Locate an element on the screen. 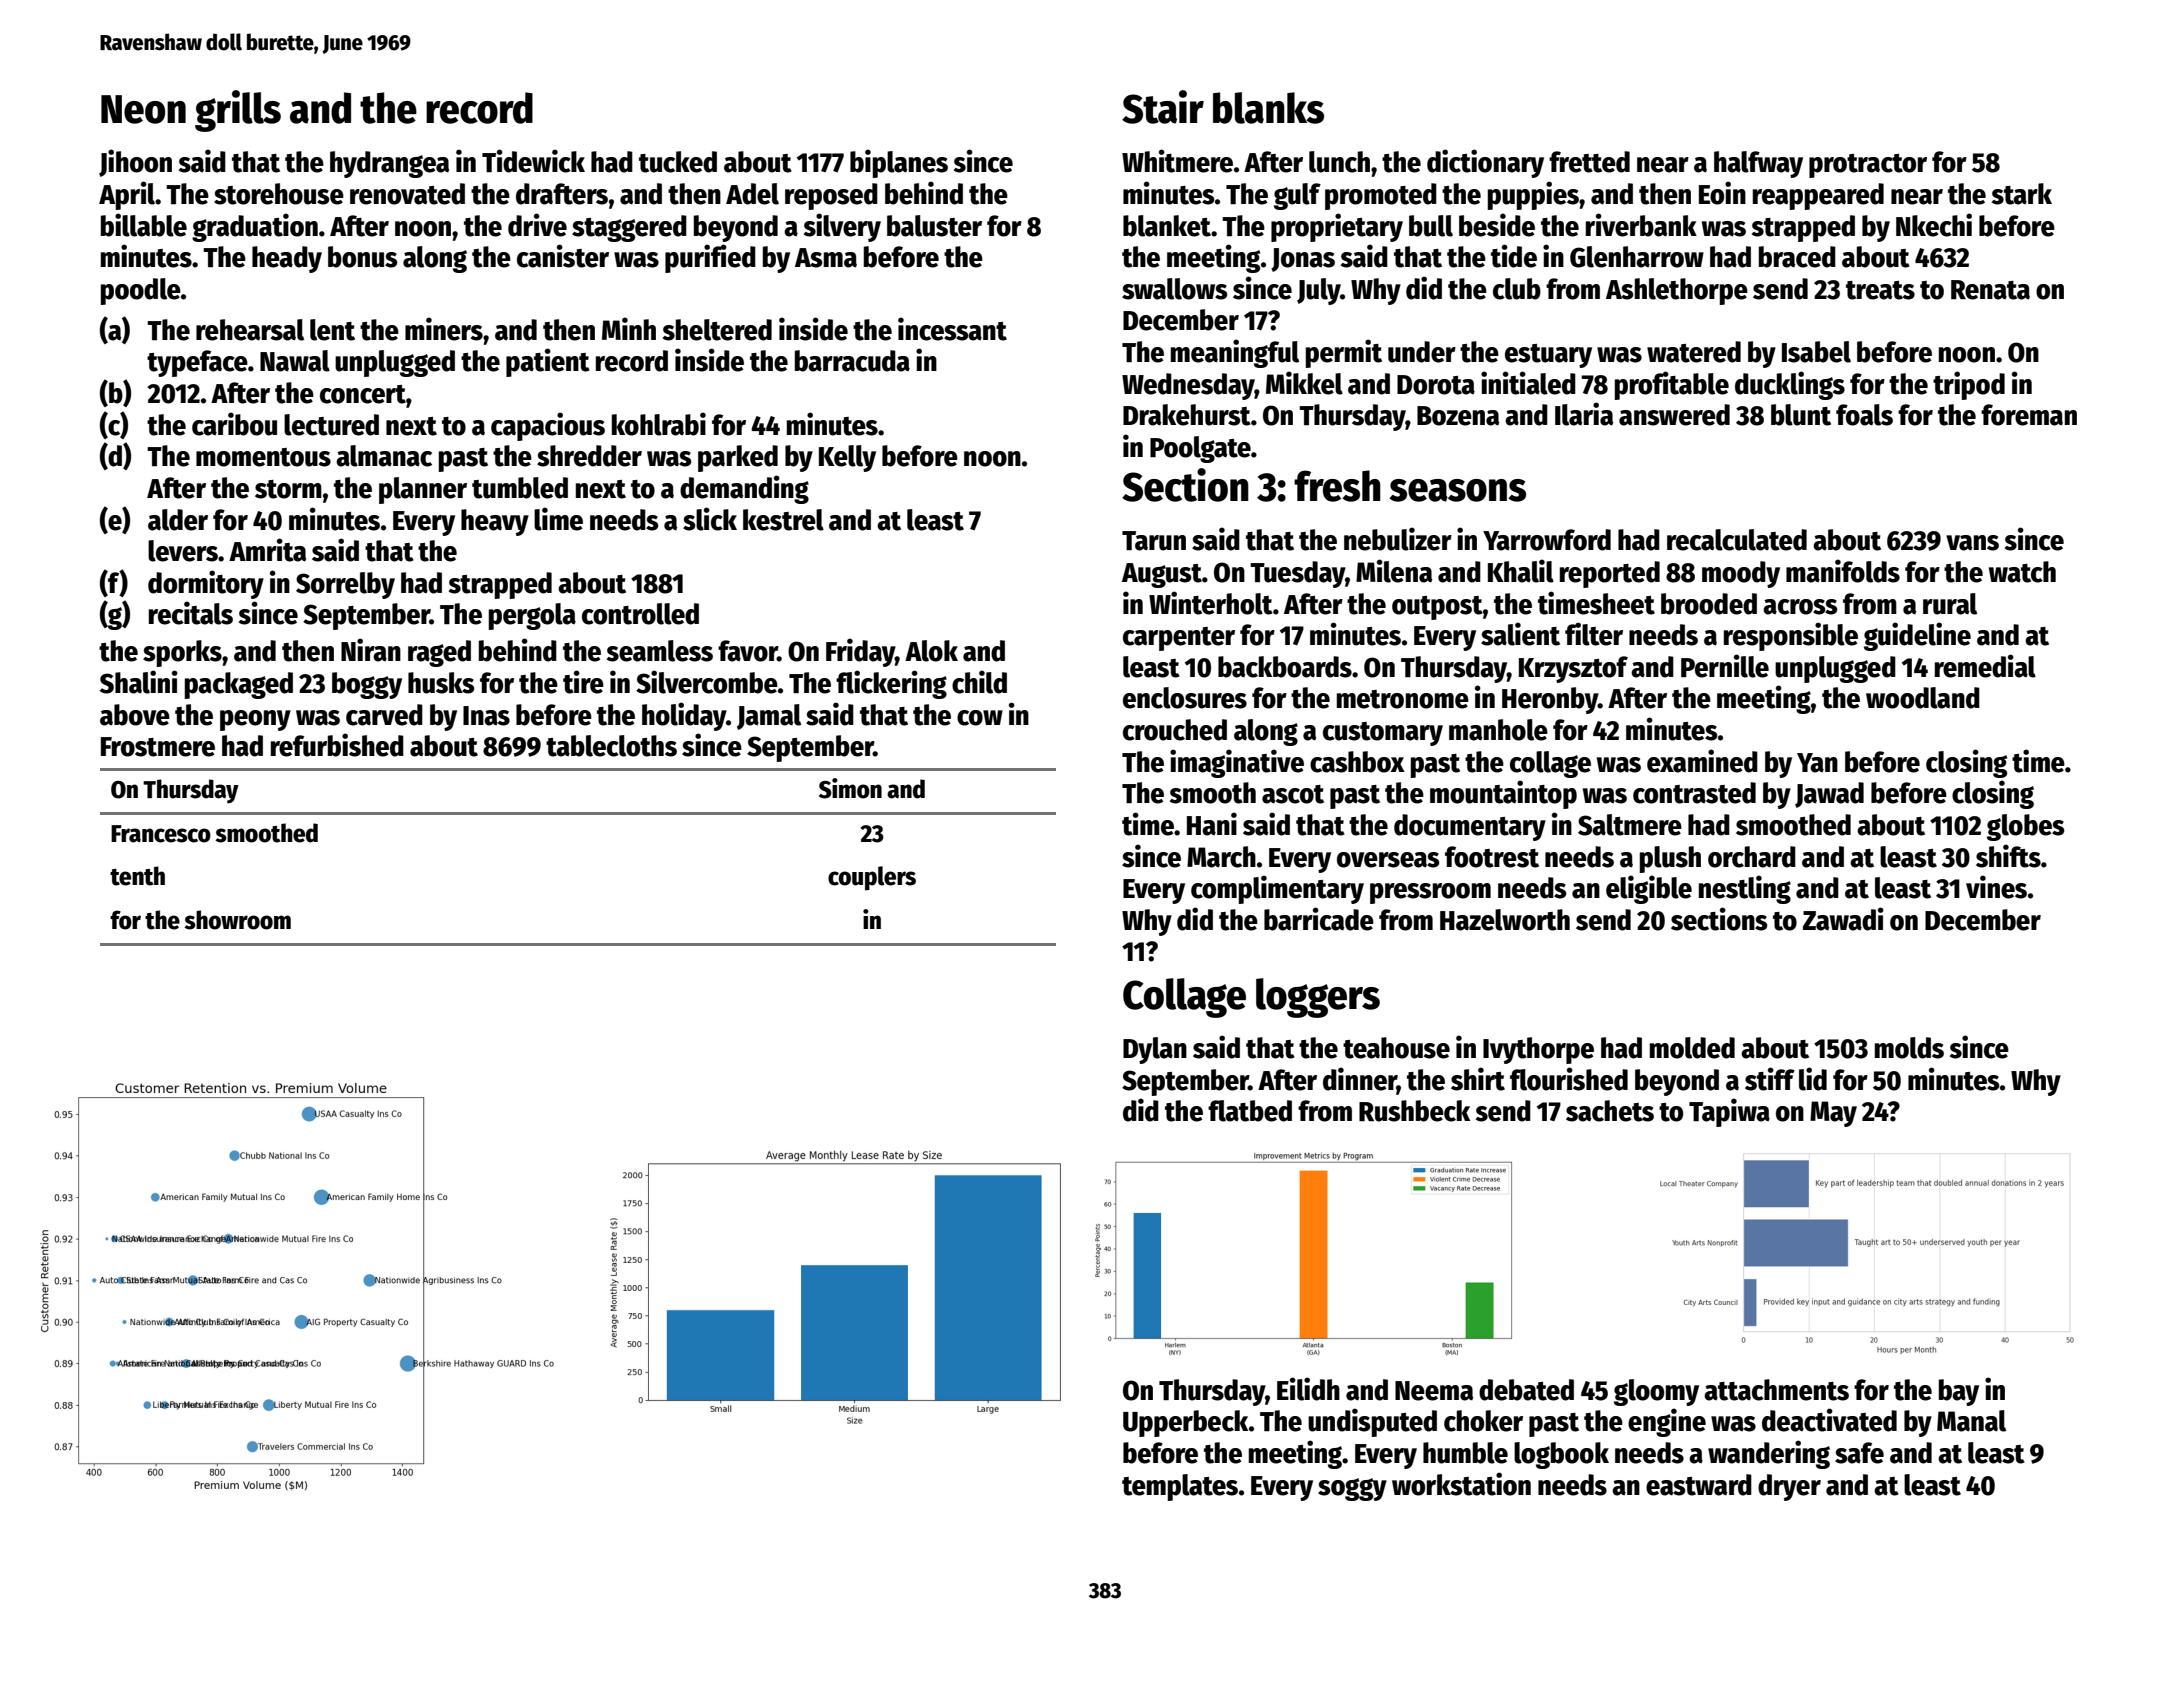 The height and width of the screenshot is (1683, 2178). templates is located at coordinates (1180, 1487).
